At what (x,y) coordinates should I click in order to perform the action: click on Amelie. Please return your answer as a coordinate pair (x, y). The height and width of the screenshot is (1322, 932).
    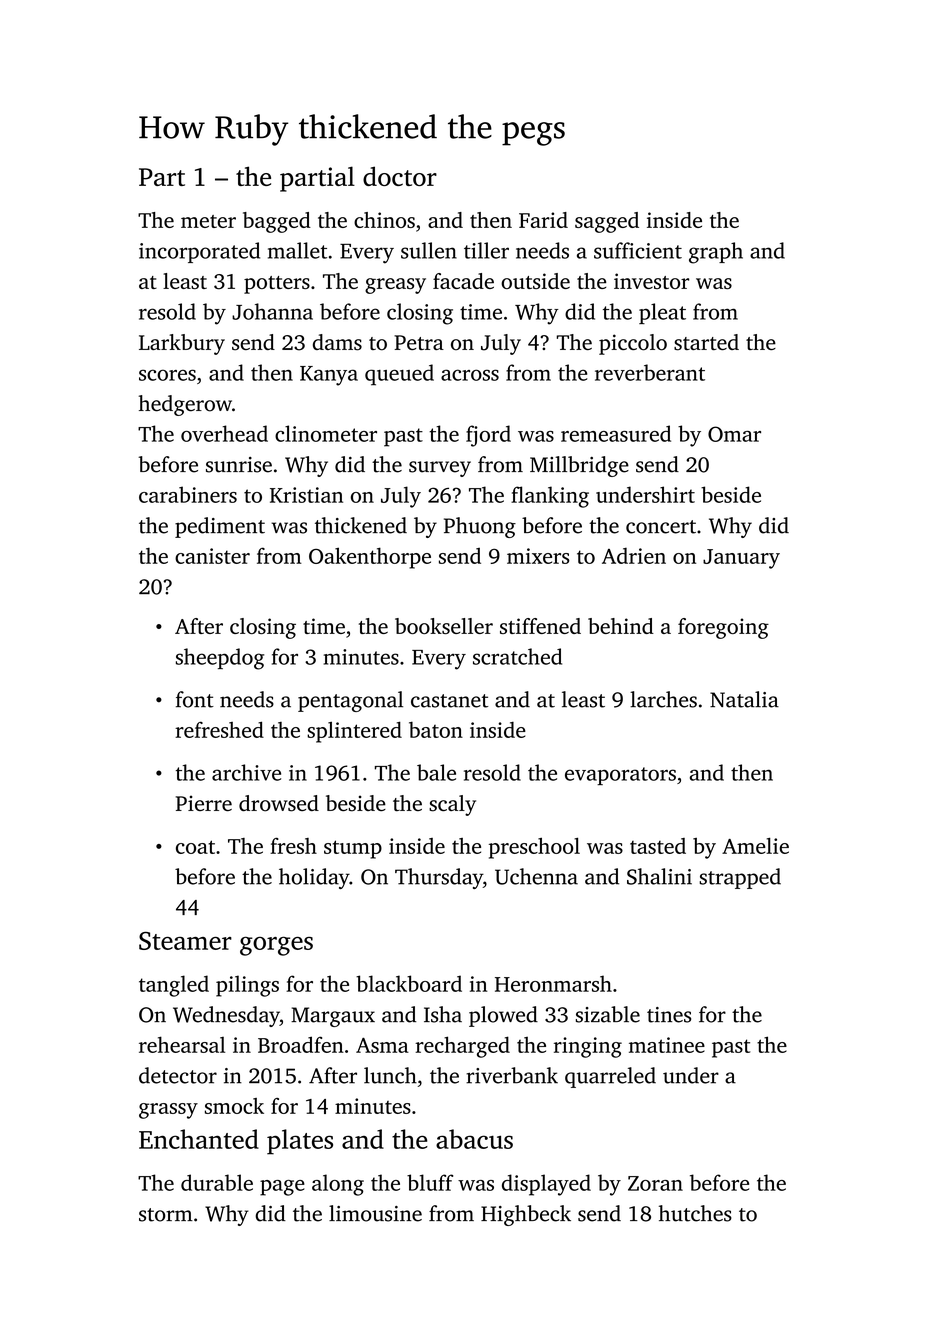
    Looking at the image, I should click on (755, 846).
